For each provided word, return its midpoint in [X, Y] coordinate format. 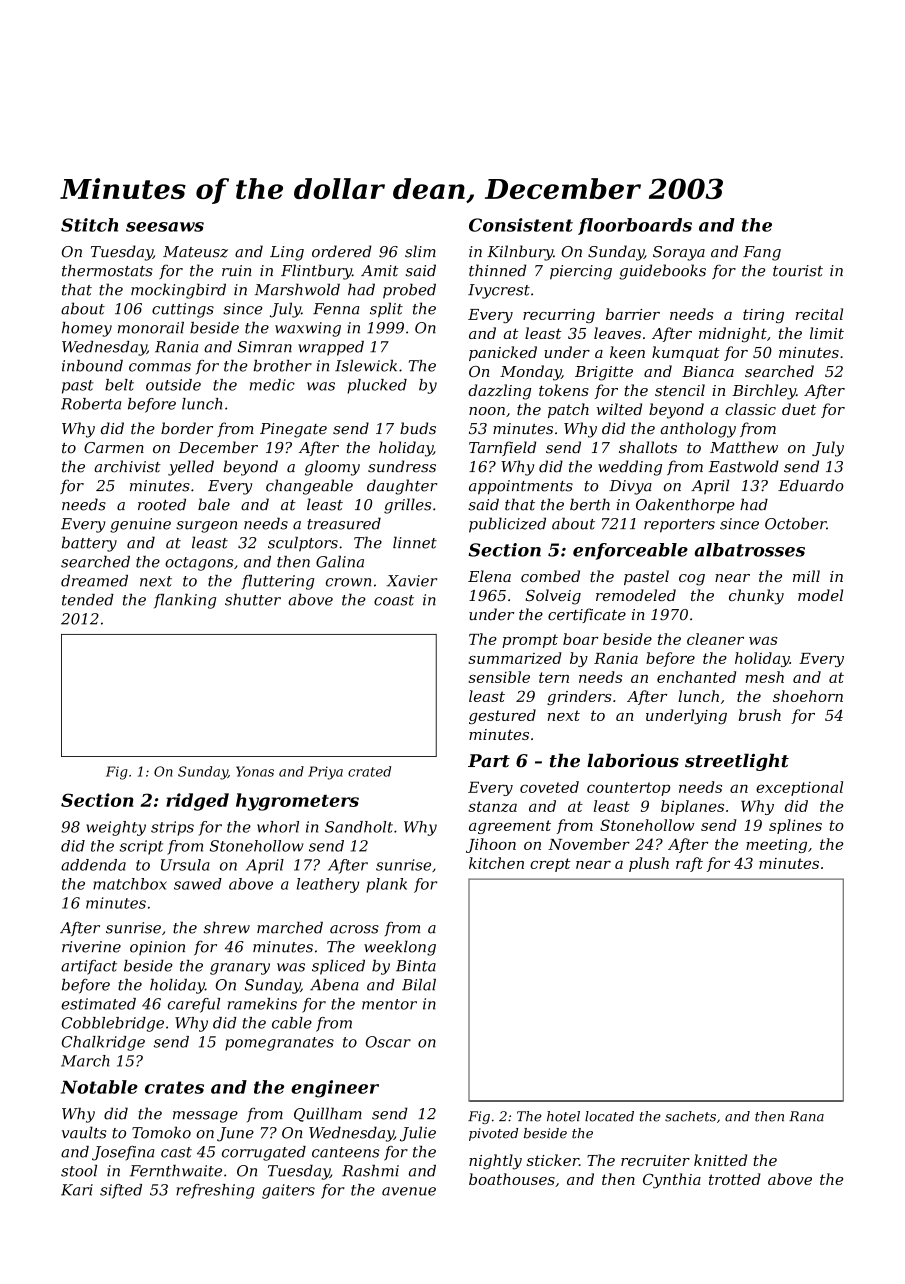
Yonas [255, 771]
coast [394, 600]
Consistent [521, 225]
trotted [735, 1179]
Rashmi [370, 1171]
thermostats [107, 270]
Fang [762, 253]
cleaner [715, 639]
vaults [84, 1132]
